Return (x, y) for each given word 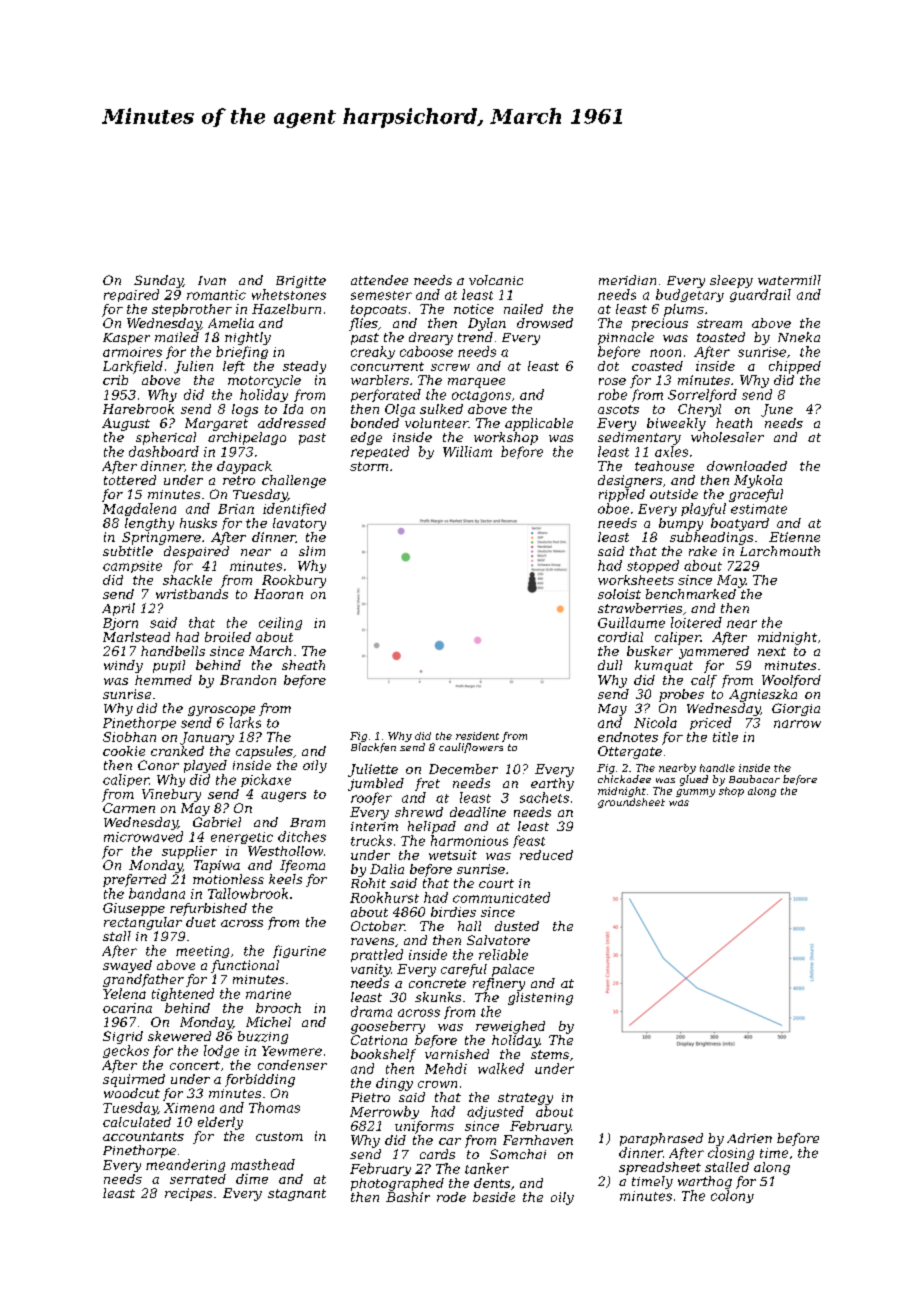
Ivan (212, 280)
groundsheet (631, 803)
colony (732, 1196)
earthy (552, 784)
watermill (789, 280)
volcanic (496, 280)
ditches (302, 836)
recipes (188, 1194)
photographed (397, 1184)
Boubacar (754, 779)
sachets (544, 797)
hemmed (163, 680)
